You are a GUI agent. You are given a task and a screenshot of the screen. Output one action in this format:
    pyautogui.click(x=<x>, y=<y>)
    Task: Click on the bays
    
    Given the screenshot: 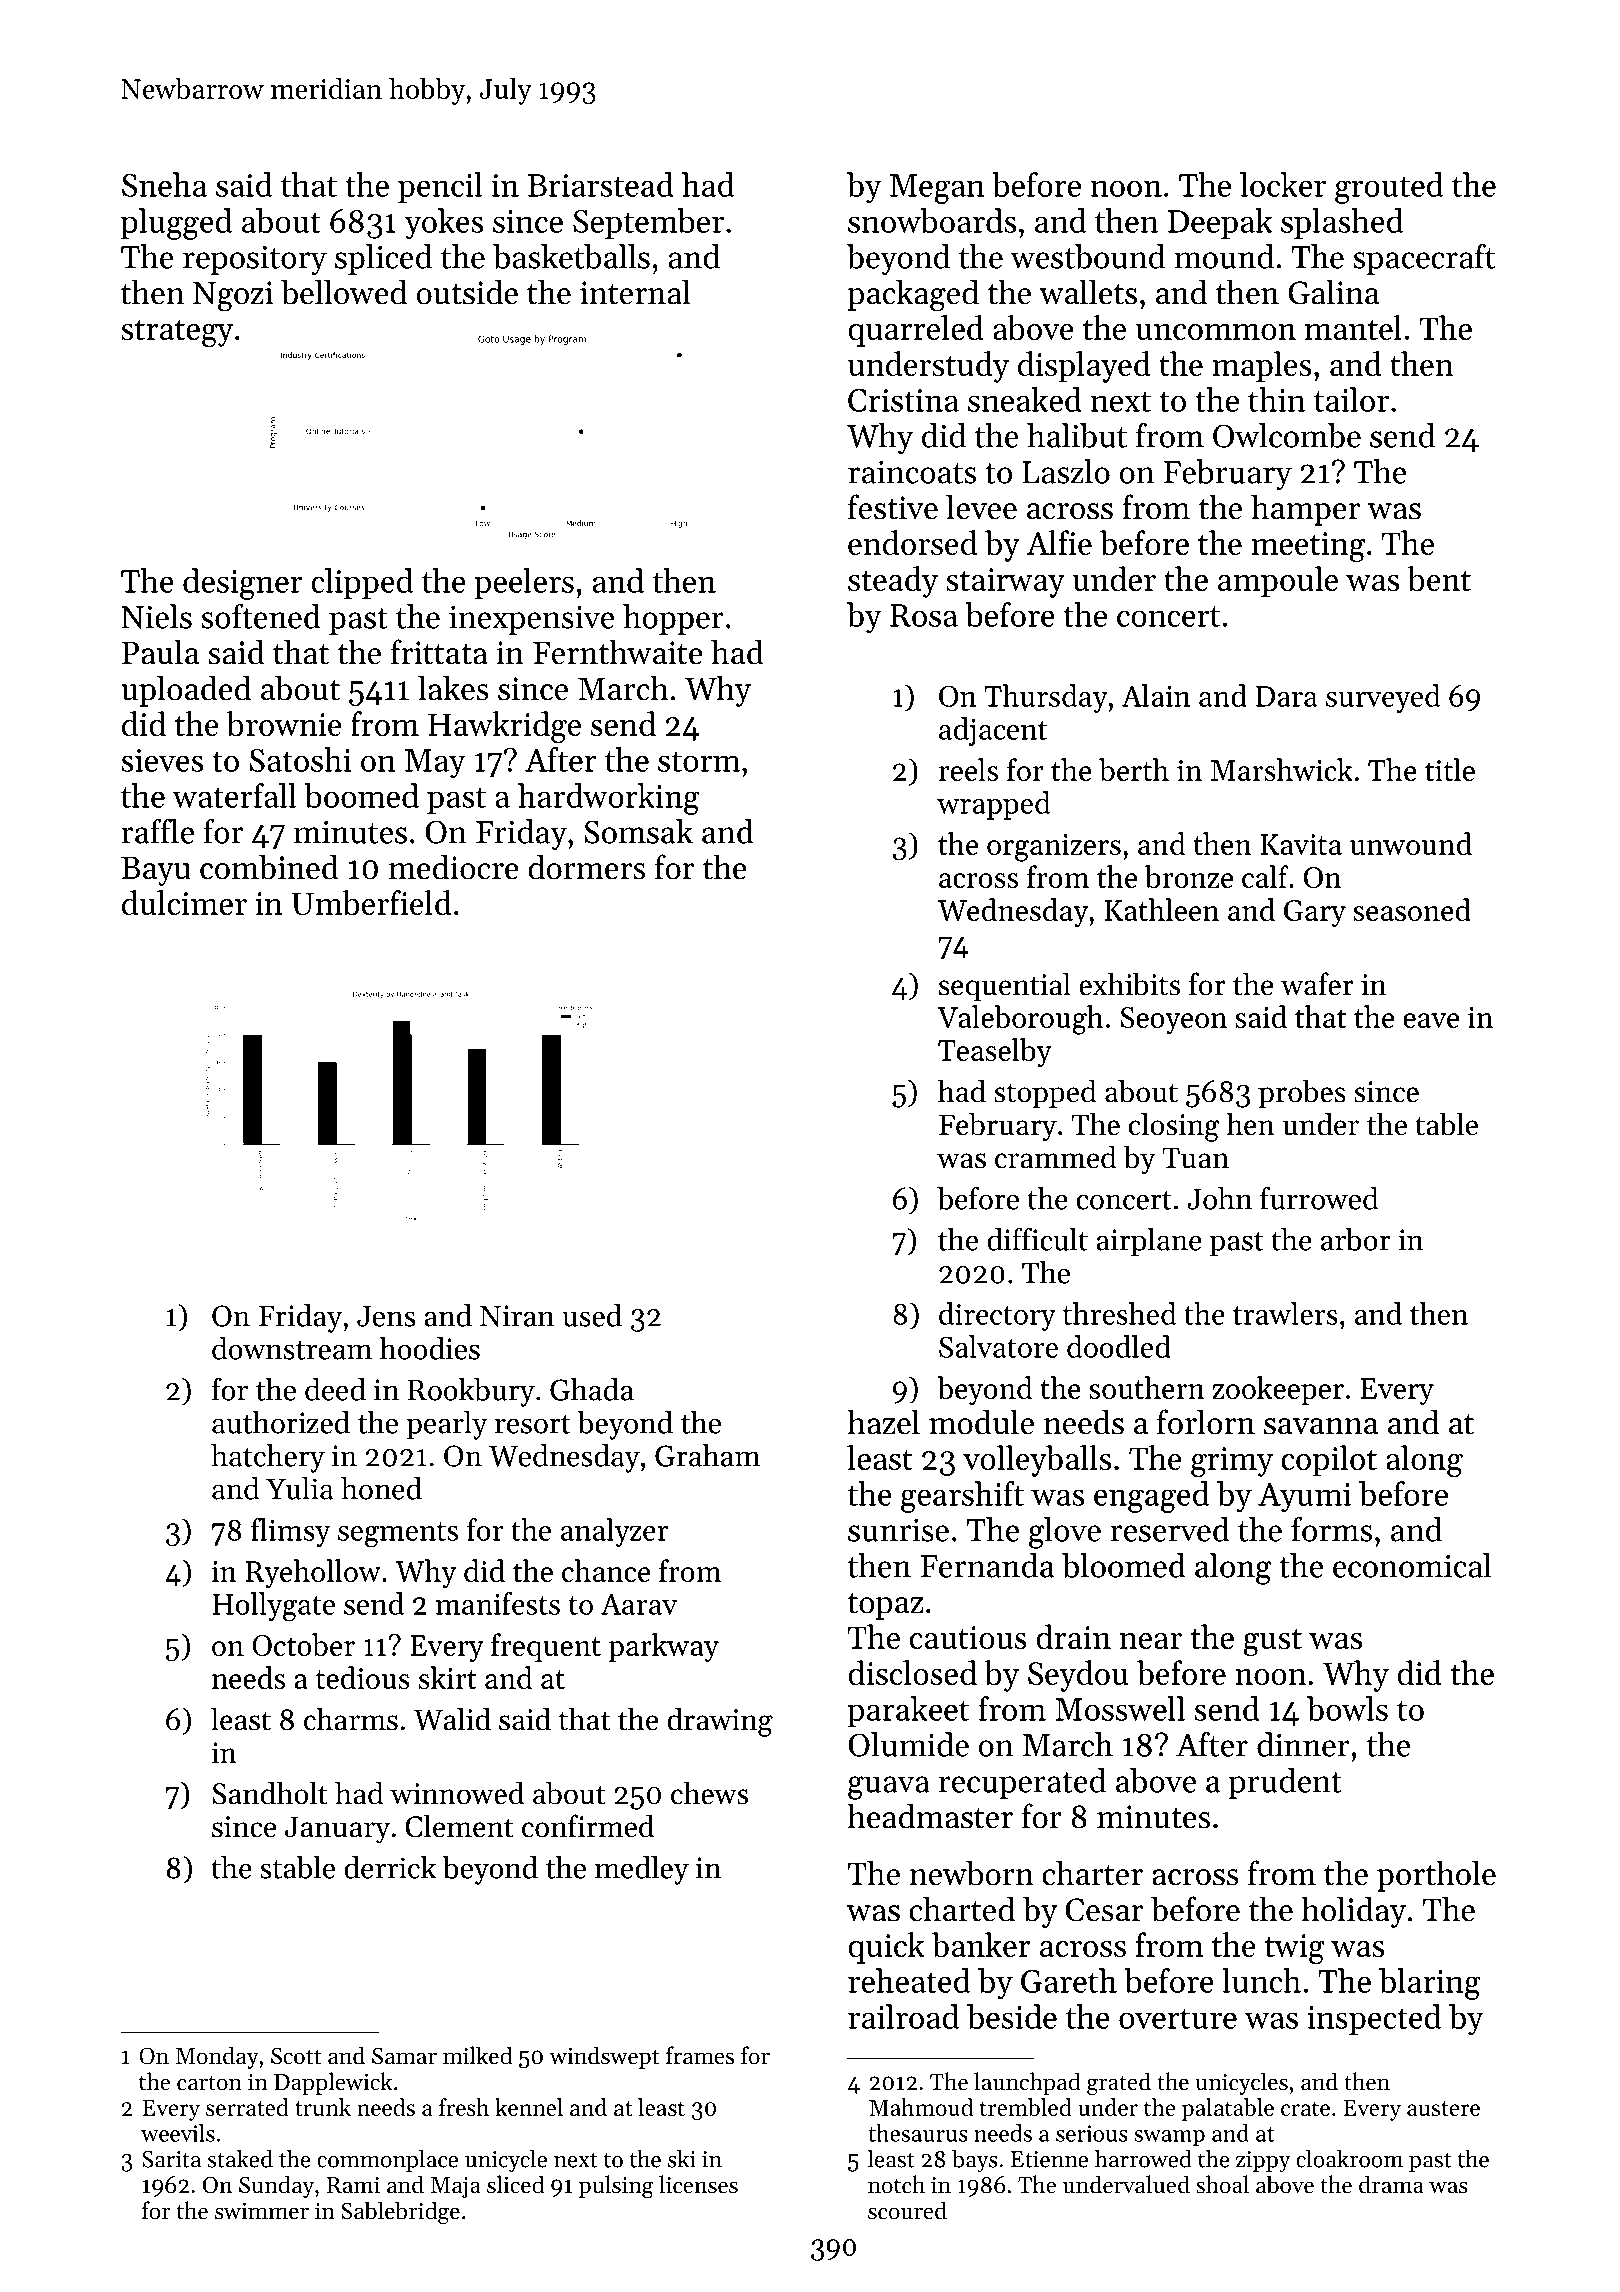 What is the action you would take?
    pyautogui.click(x=975, y=2161)
